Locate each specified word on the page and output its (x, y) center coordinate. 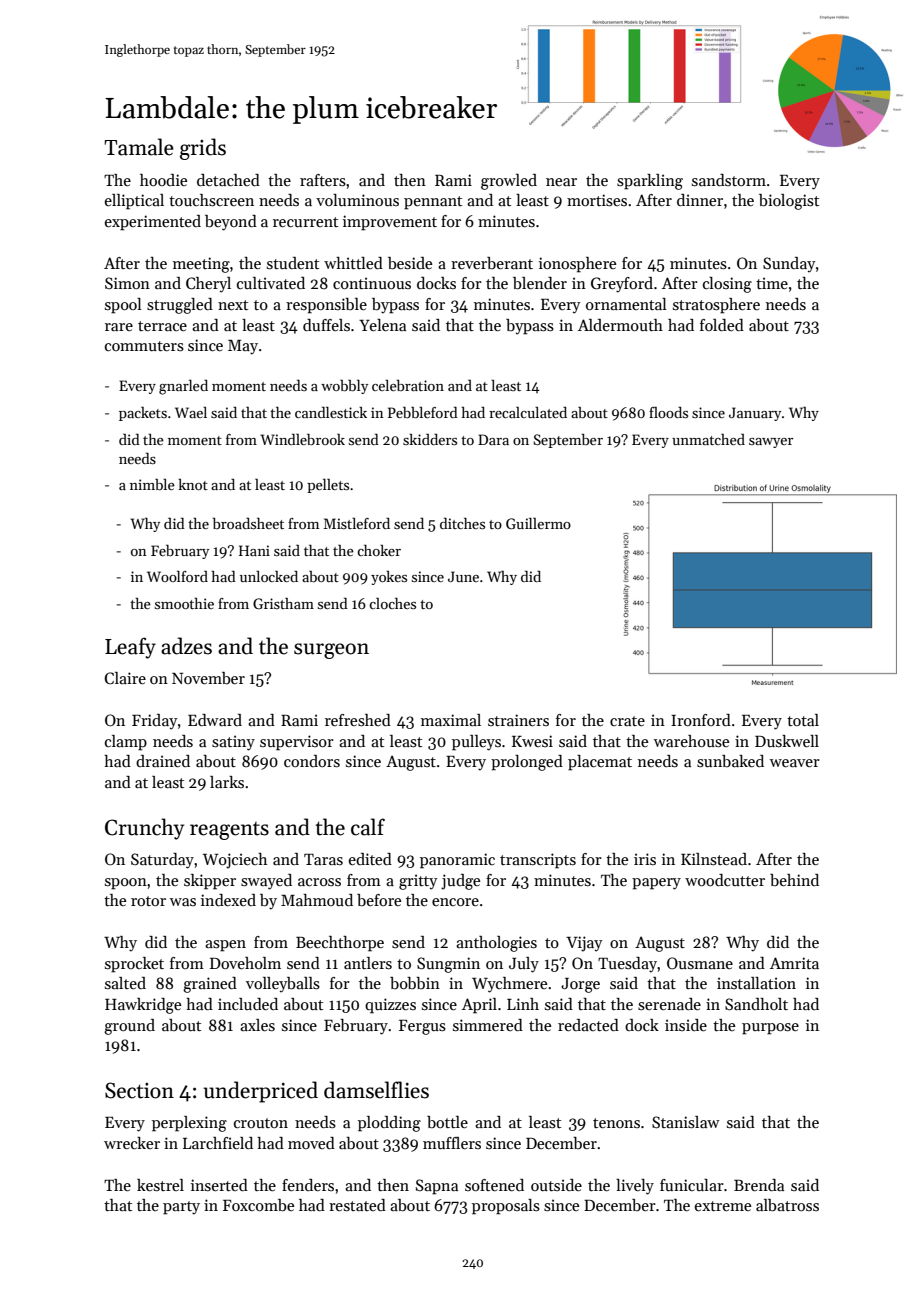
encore (455, 902)
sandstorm (729, 180)
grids (203, 149)
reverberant (492, 263)
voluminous (357, 200)
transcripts (538, 861)
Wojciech (235, 861)
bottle (447, 1122)
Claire (125, 678)
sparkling (650, 182)
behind (794, 880)
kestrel (160, 1185)
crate (627, 721)
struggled (180, 306)
